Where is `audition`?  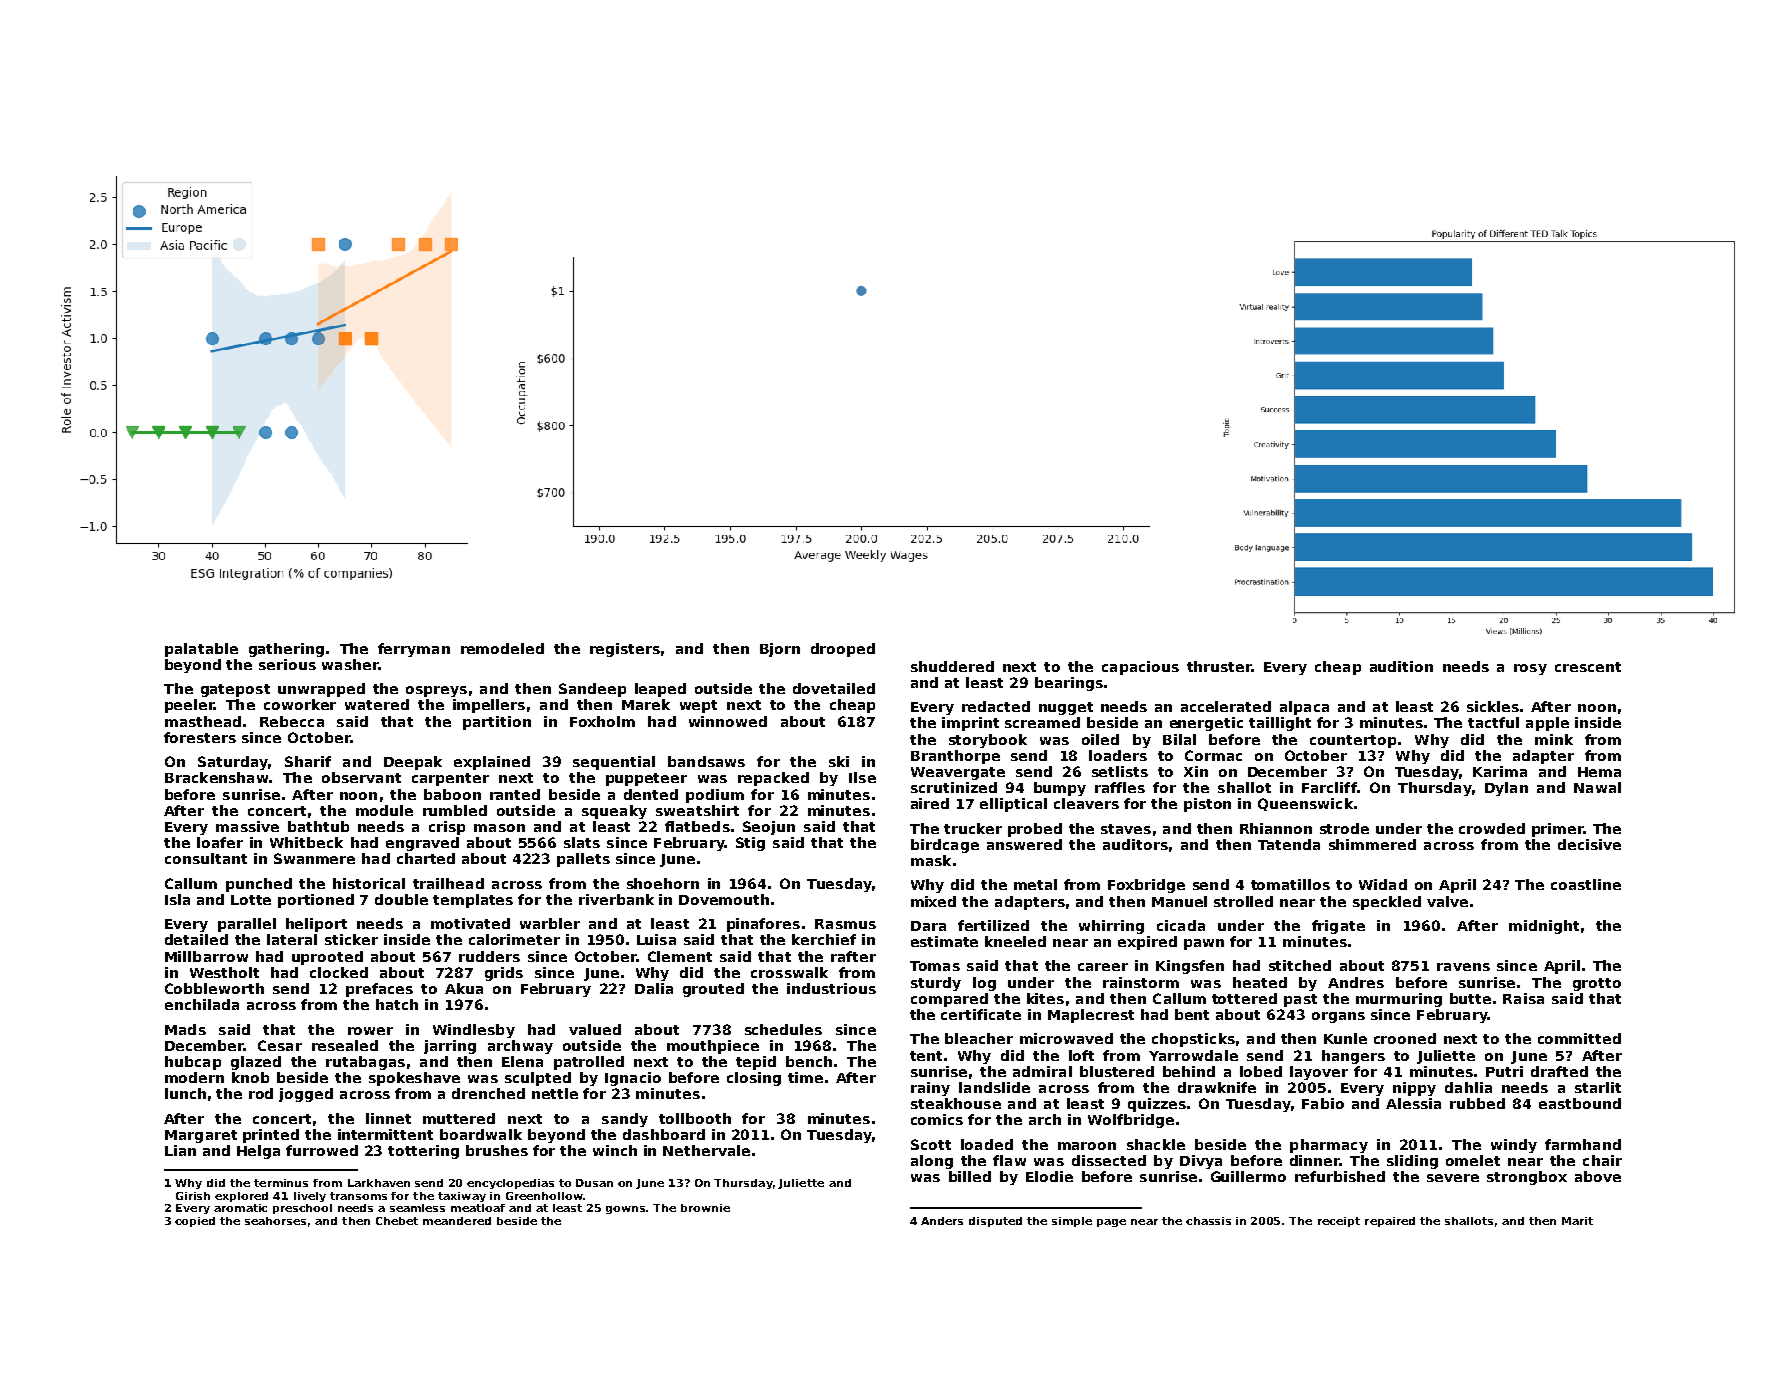 audition is located at coordinates (1401, 666).
